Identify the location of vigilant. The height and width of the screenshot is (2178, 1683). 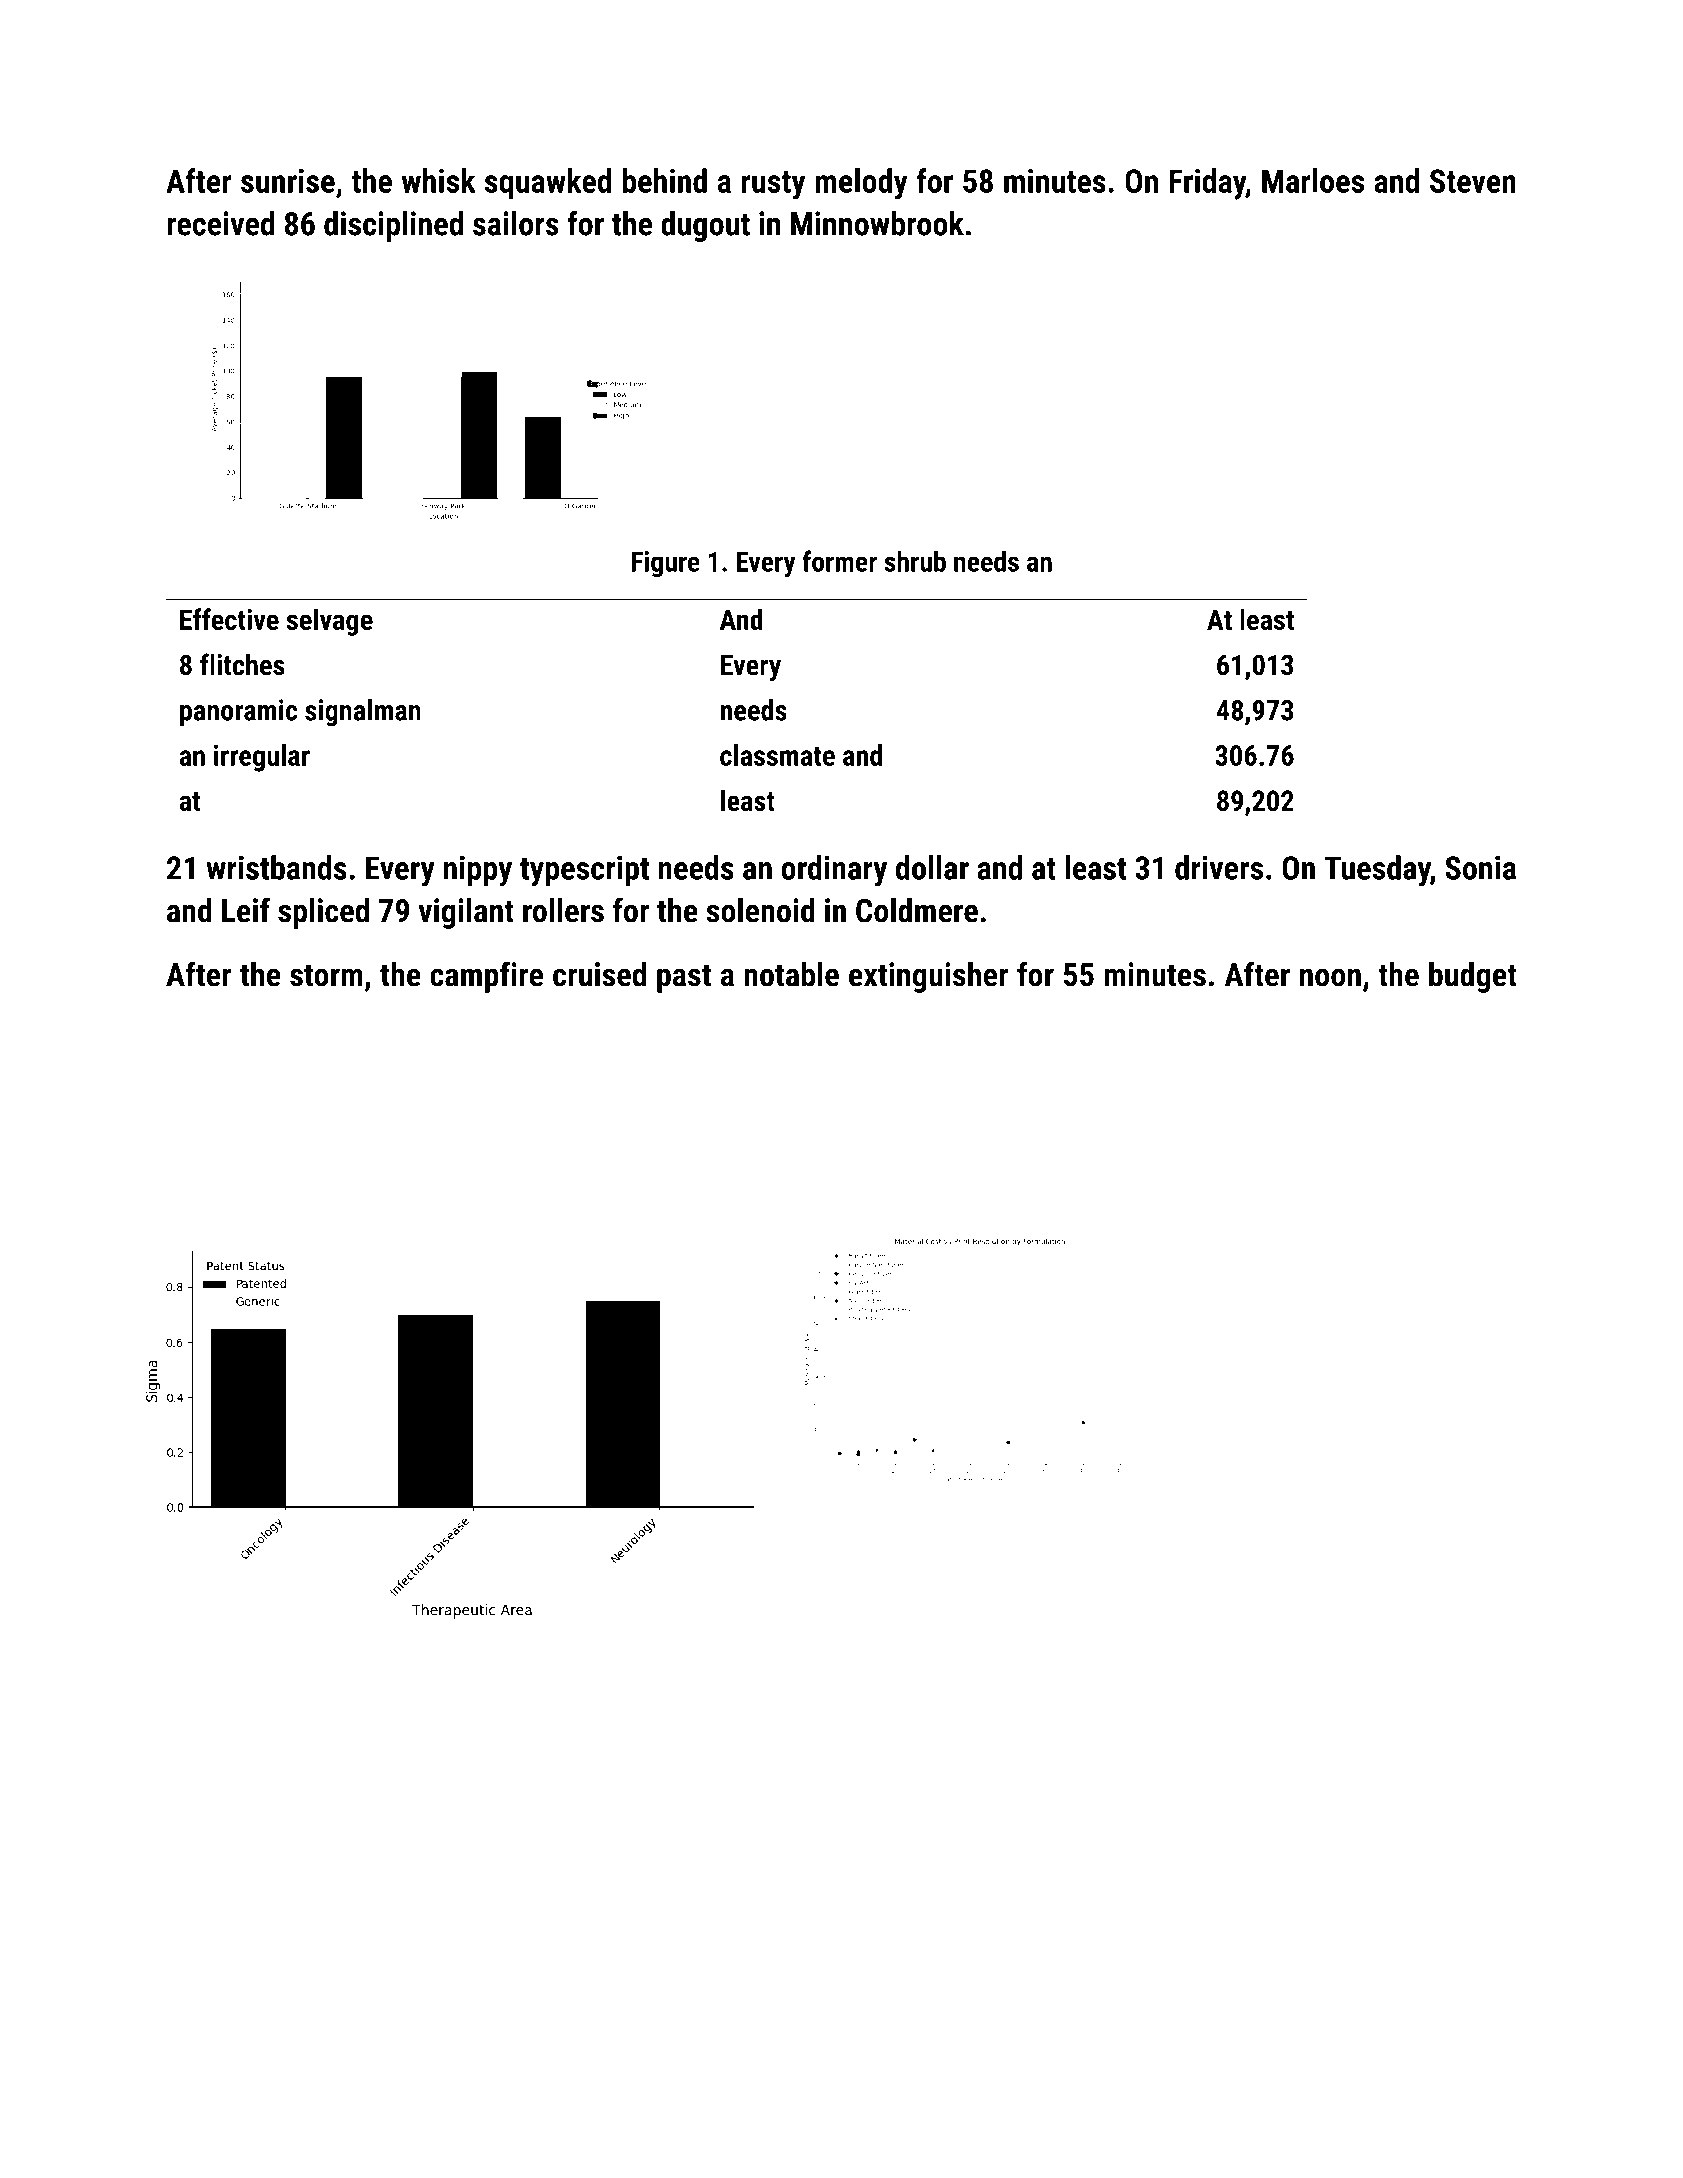
(466, 913).
